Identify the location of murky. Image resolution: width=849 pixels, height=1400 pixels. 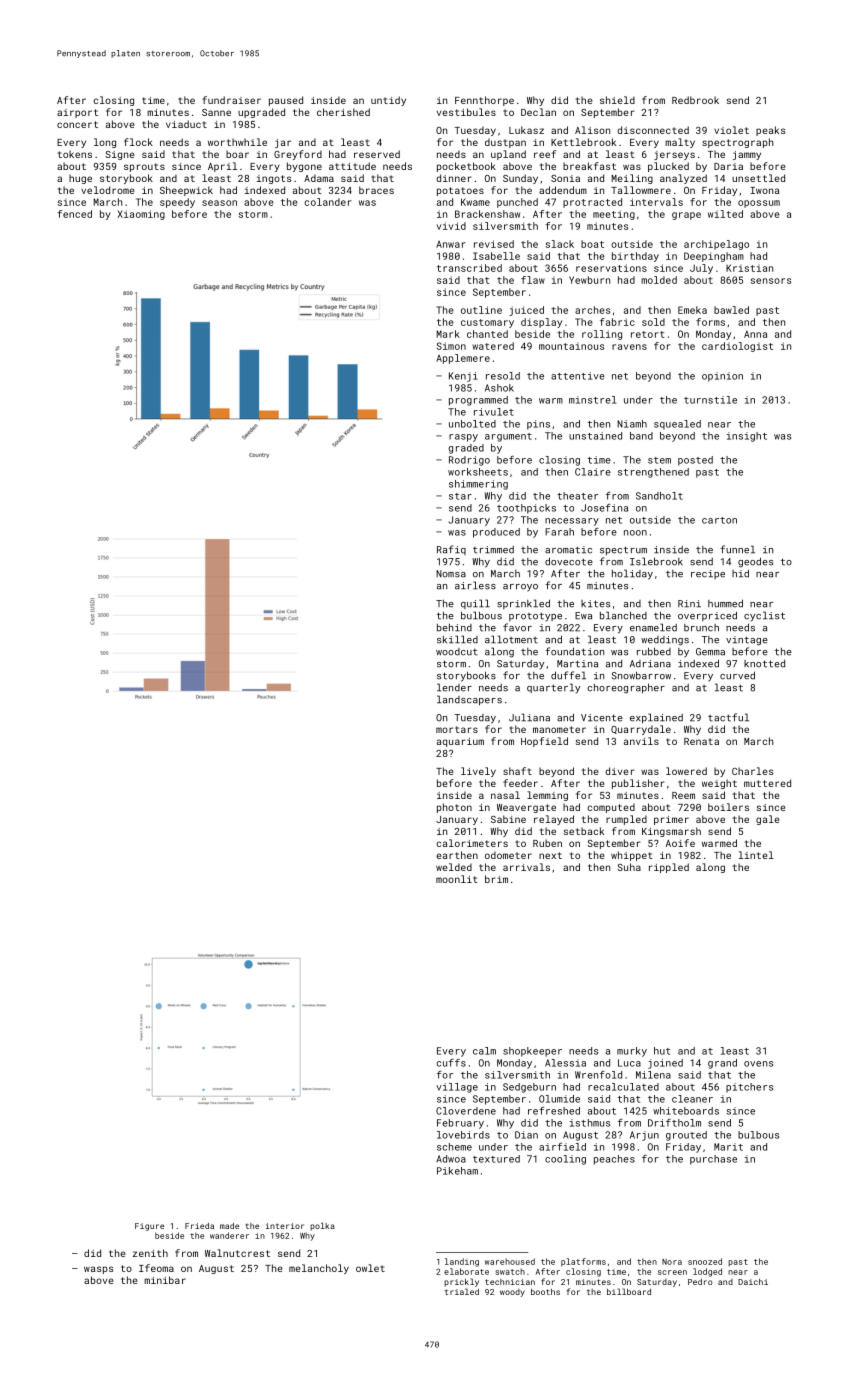
(632, 1052).
